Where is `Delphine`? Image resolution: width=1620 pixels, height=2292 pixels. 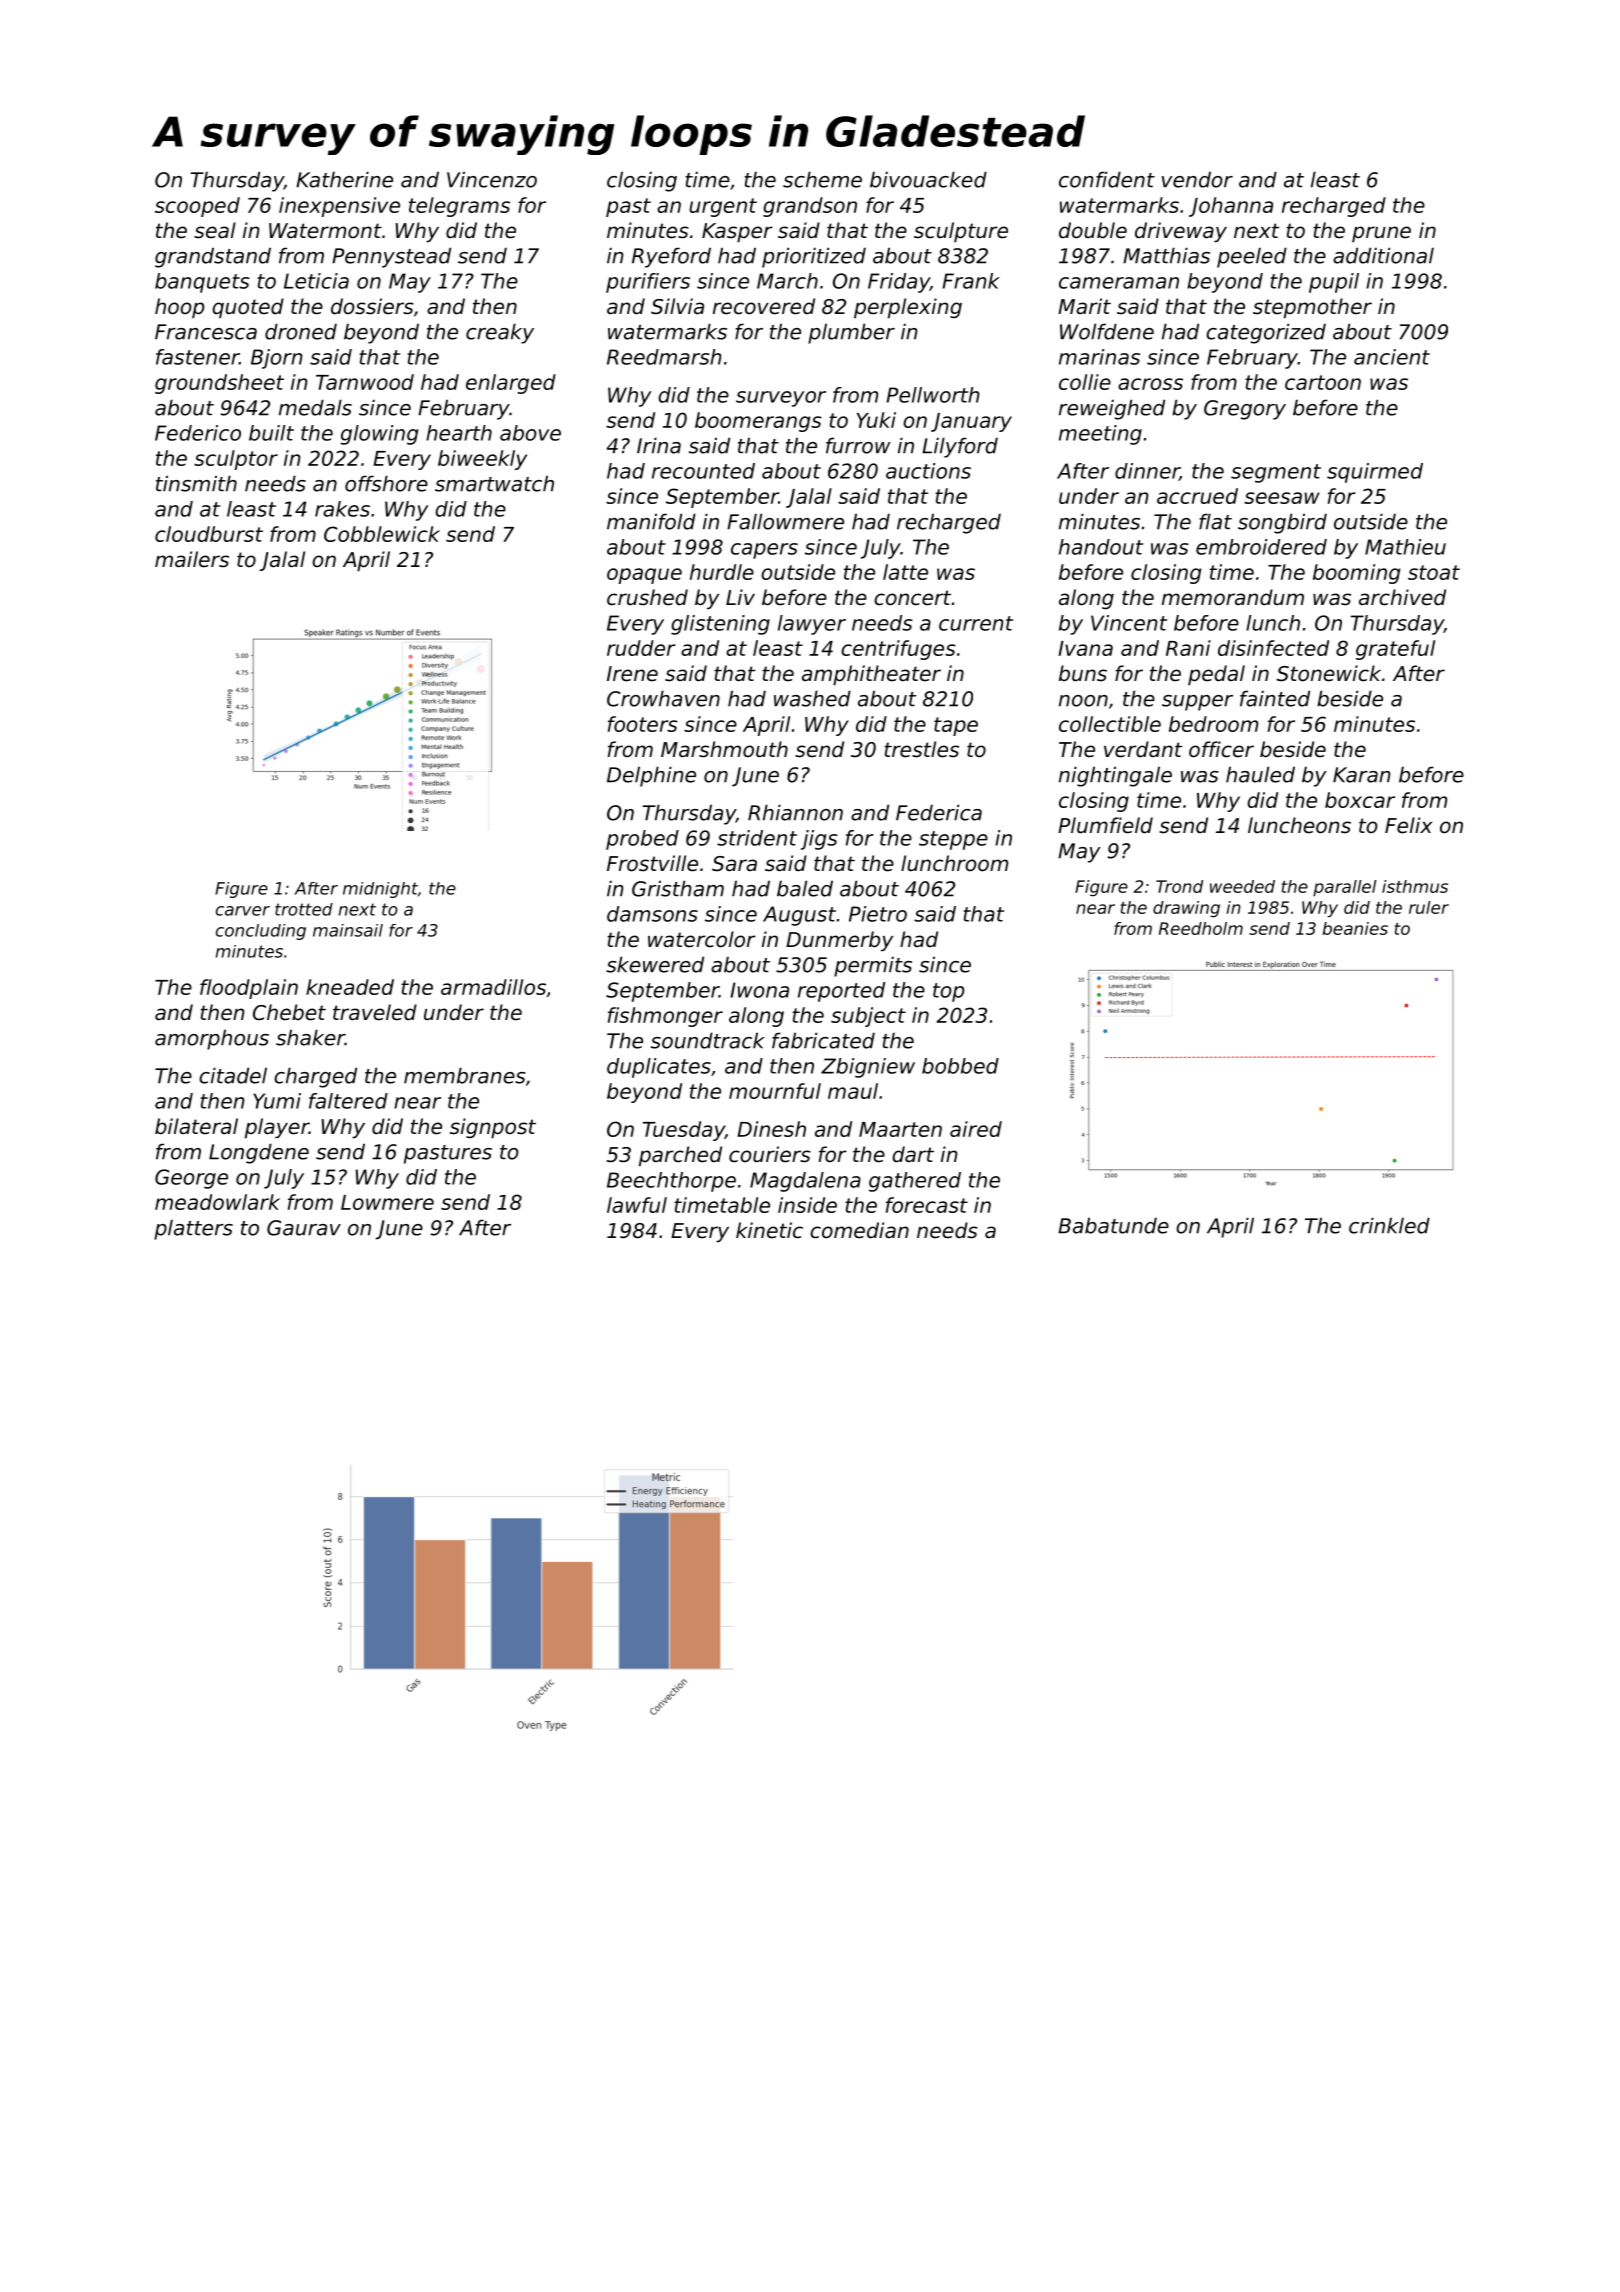
Delphine is located at coordinates (651, 776).
